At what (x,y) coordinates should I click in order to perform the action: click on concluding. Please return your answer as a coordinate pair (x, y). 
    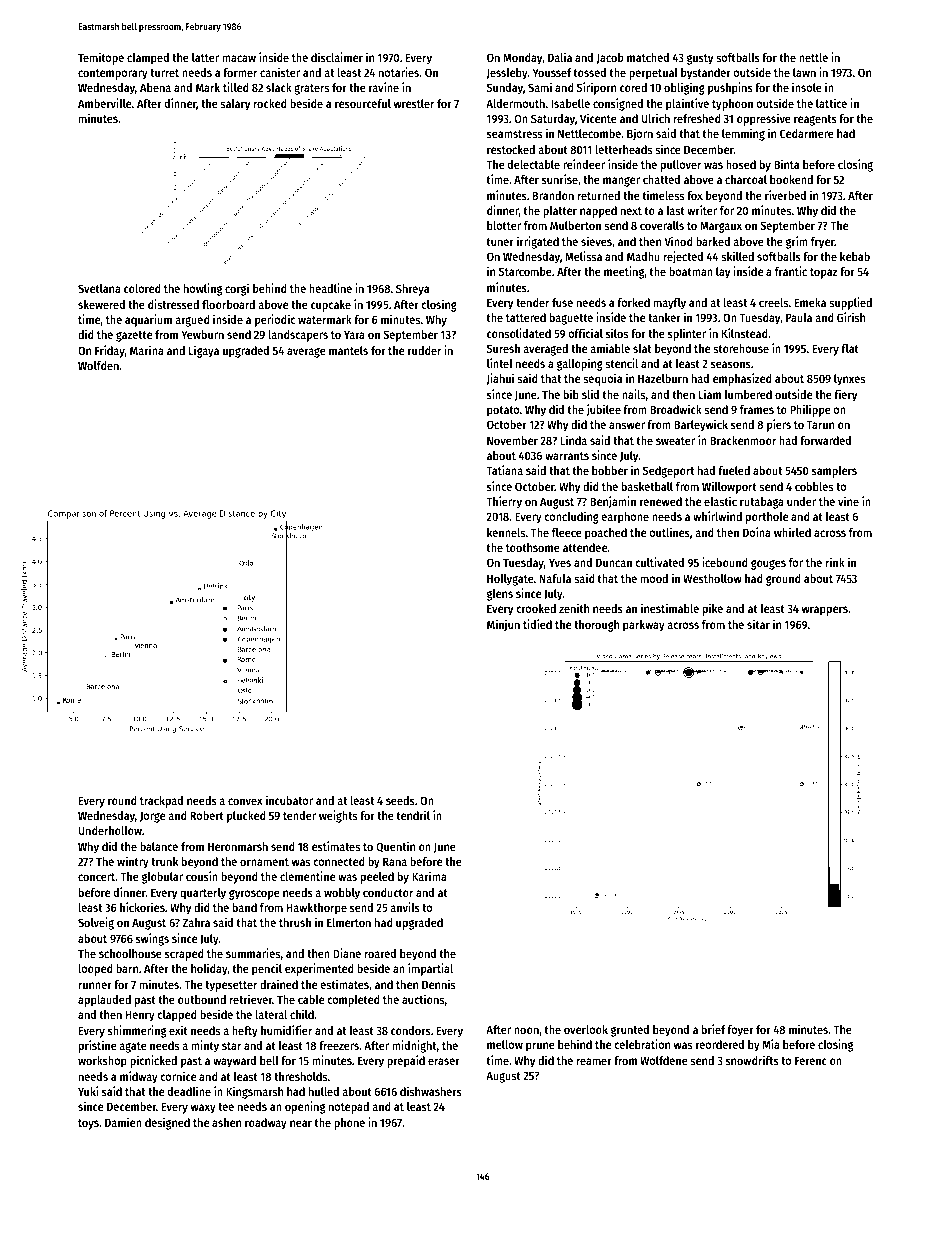
    Looking at the image, I should click on (571, 517).
